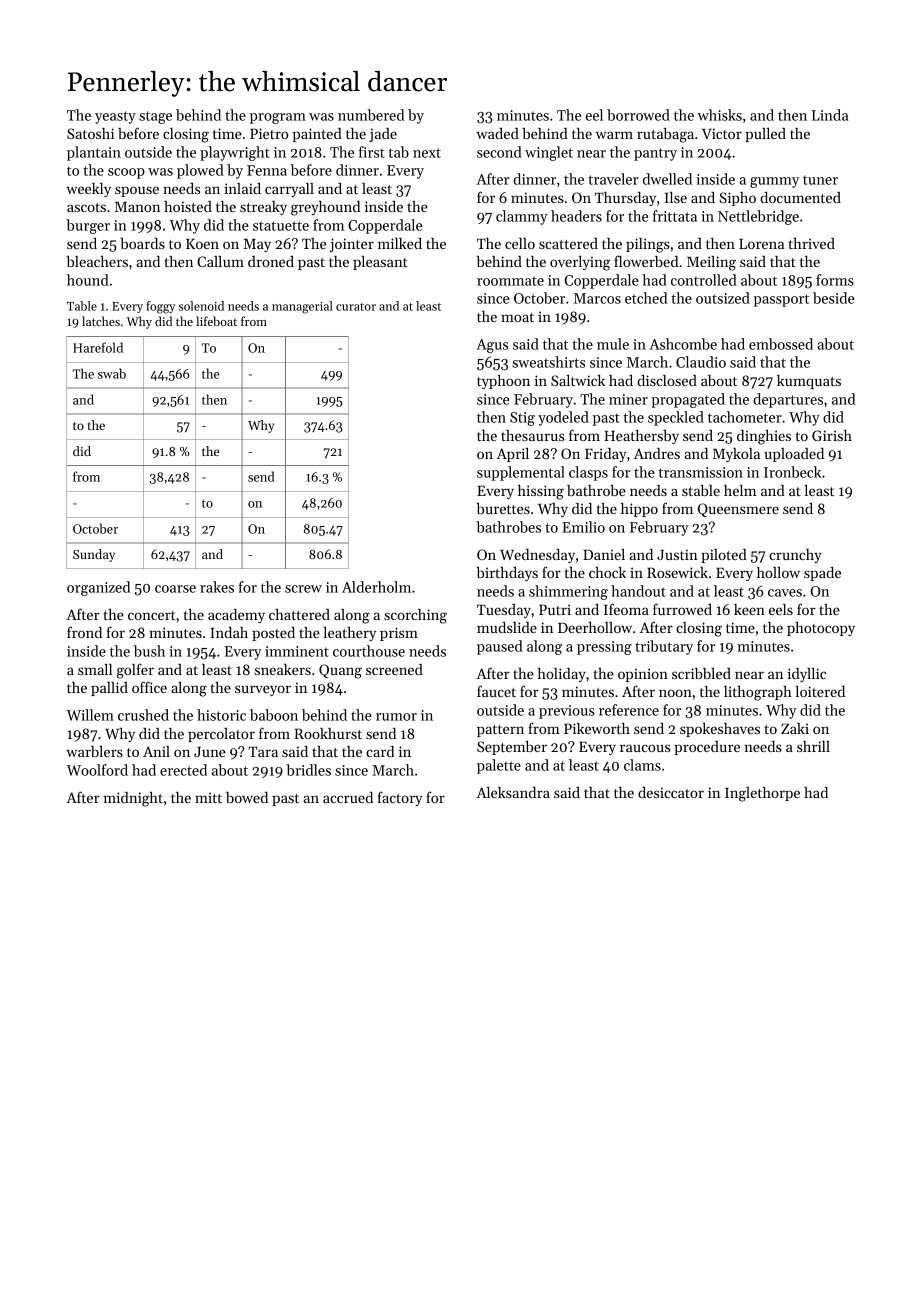 The height and width of the screenshot is (1308, 924). Describe the element at coordinates (513, 792) in the screenshot. I see `Aleksandra` at that location.
